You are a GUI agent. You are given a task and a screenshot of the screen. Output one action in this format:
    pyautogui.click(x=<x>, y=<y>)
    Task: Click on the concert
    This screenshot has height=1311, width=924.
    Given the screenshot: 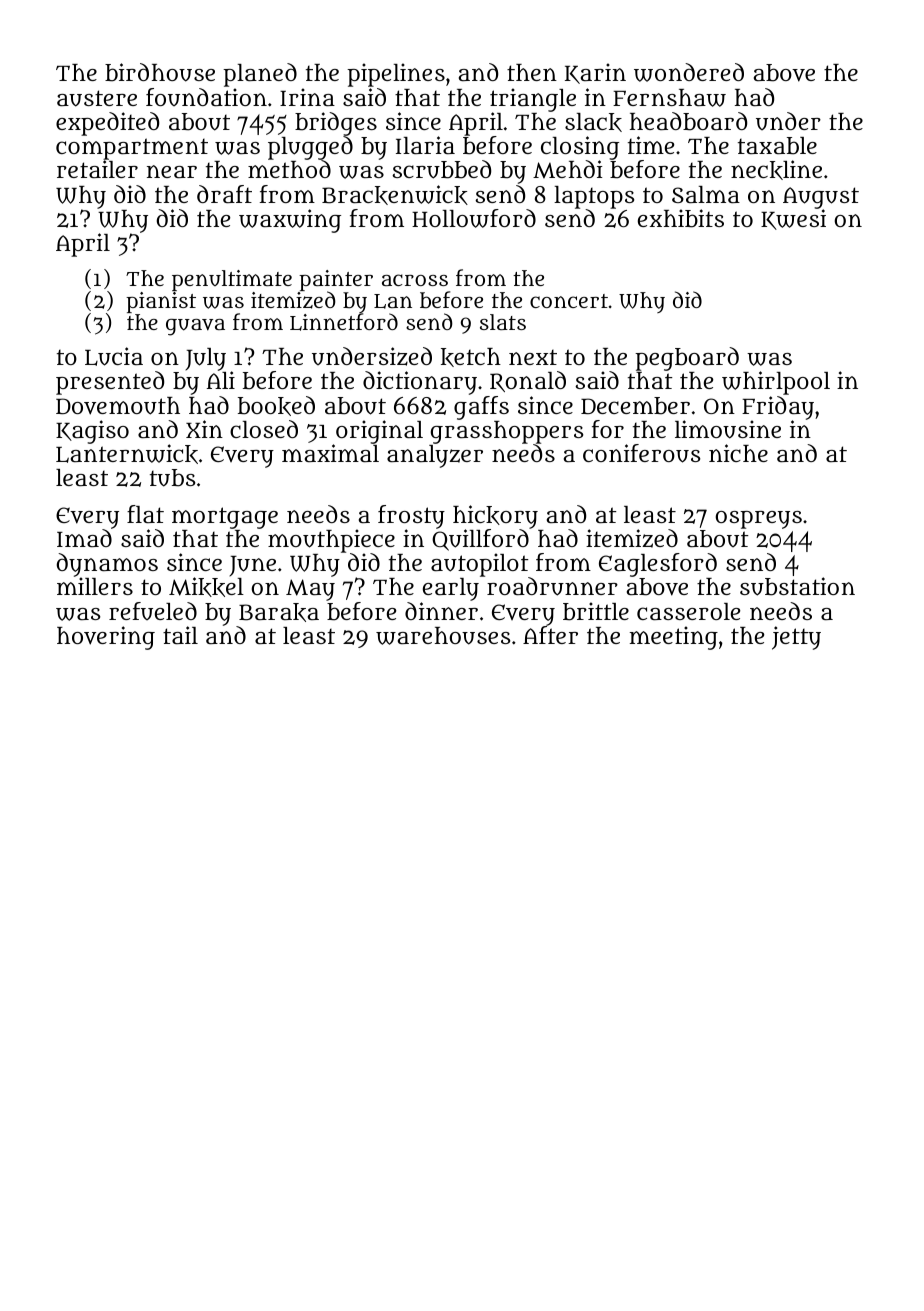 What is the action you would take?
    pyautogui.click(x=569, y=301)
